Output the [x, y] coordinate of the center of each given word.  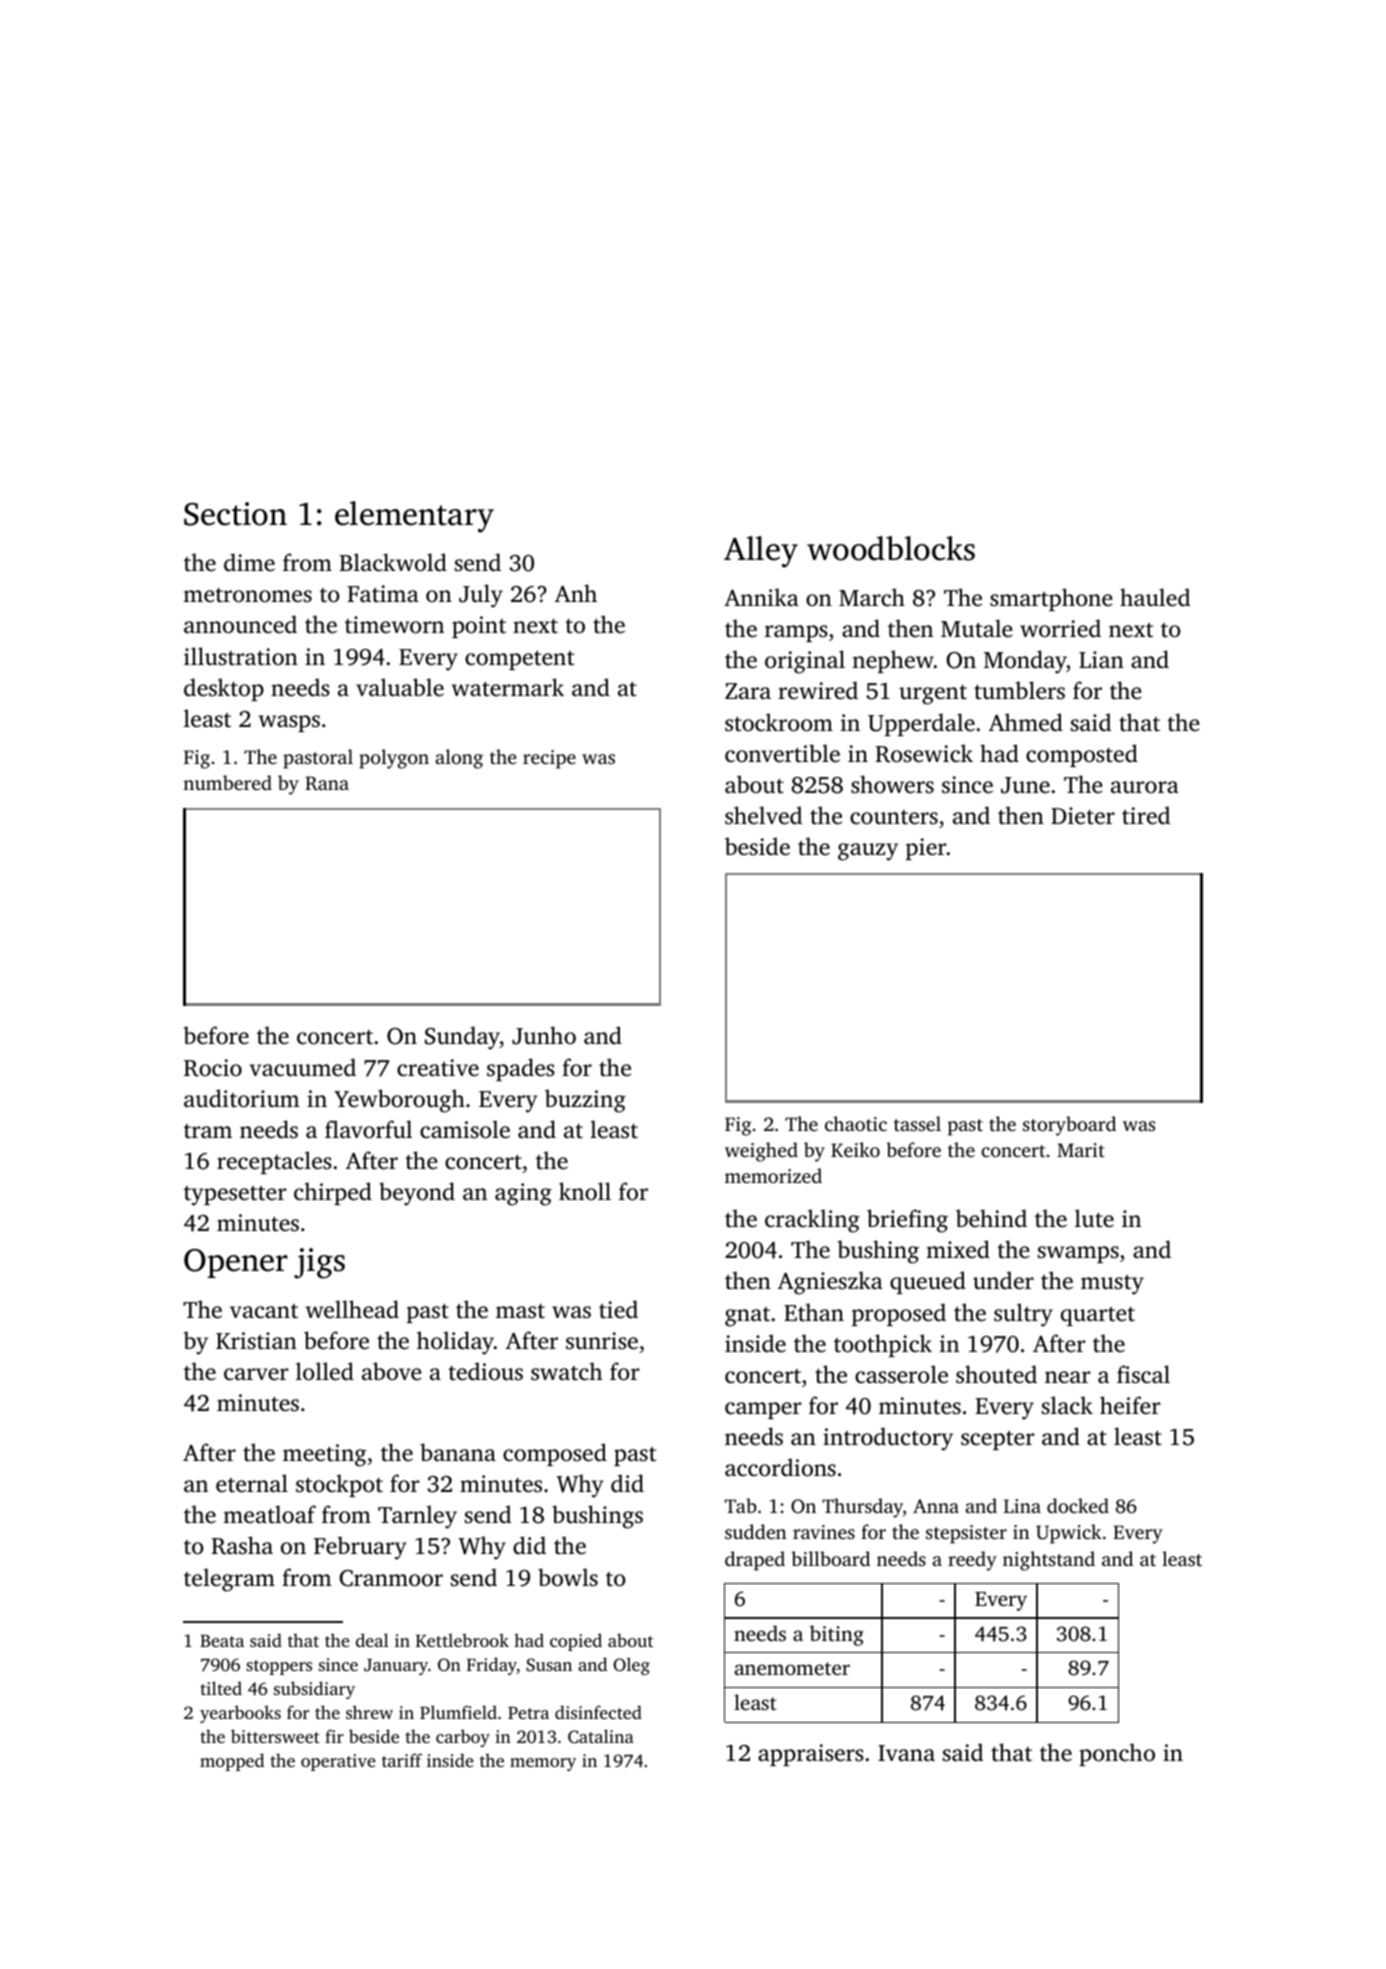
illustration [241, 656]
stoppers [279, 1667]
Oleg [631, 1666]
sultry [1023, 1315]
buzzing [585, 1101]
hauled [1155, 597]
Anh [576, 593]
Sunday [462, 1038]
